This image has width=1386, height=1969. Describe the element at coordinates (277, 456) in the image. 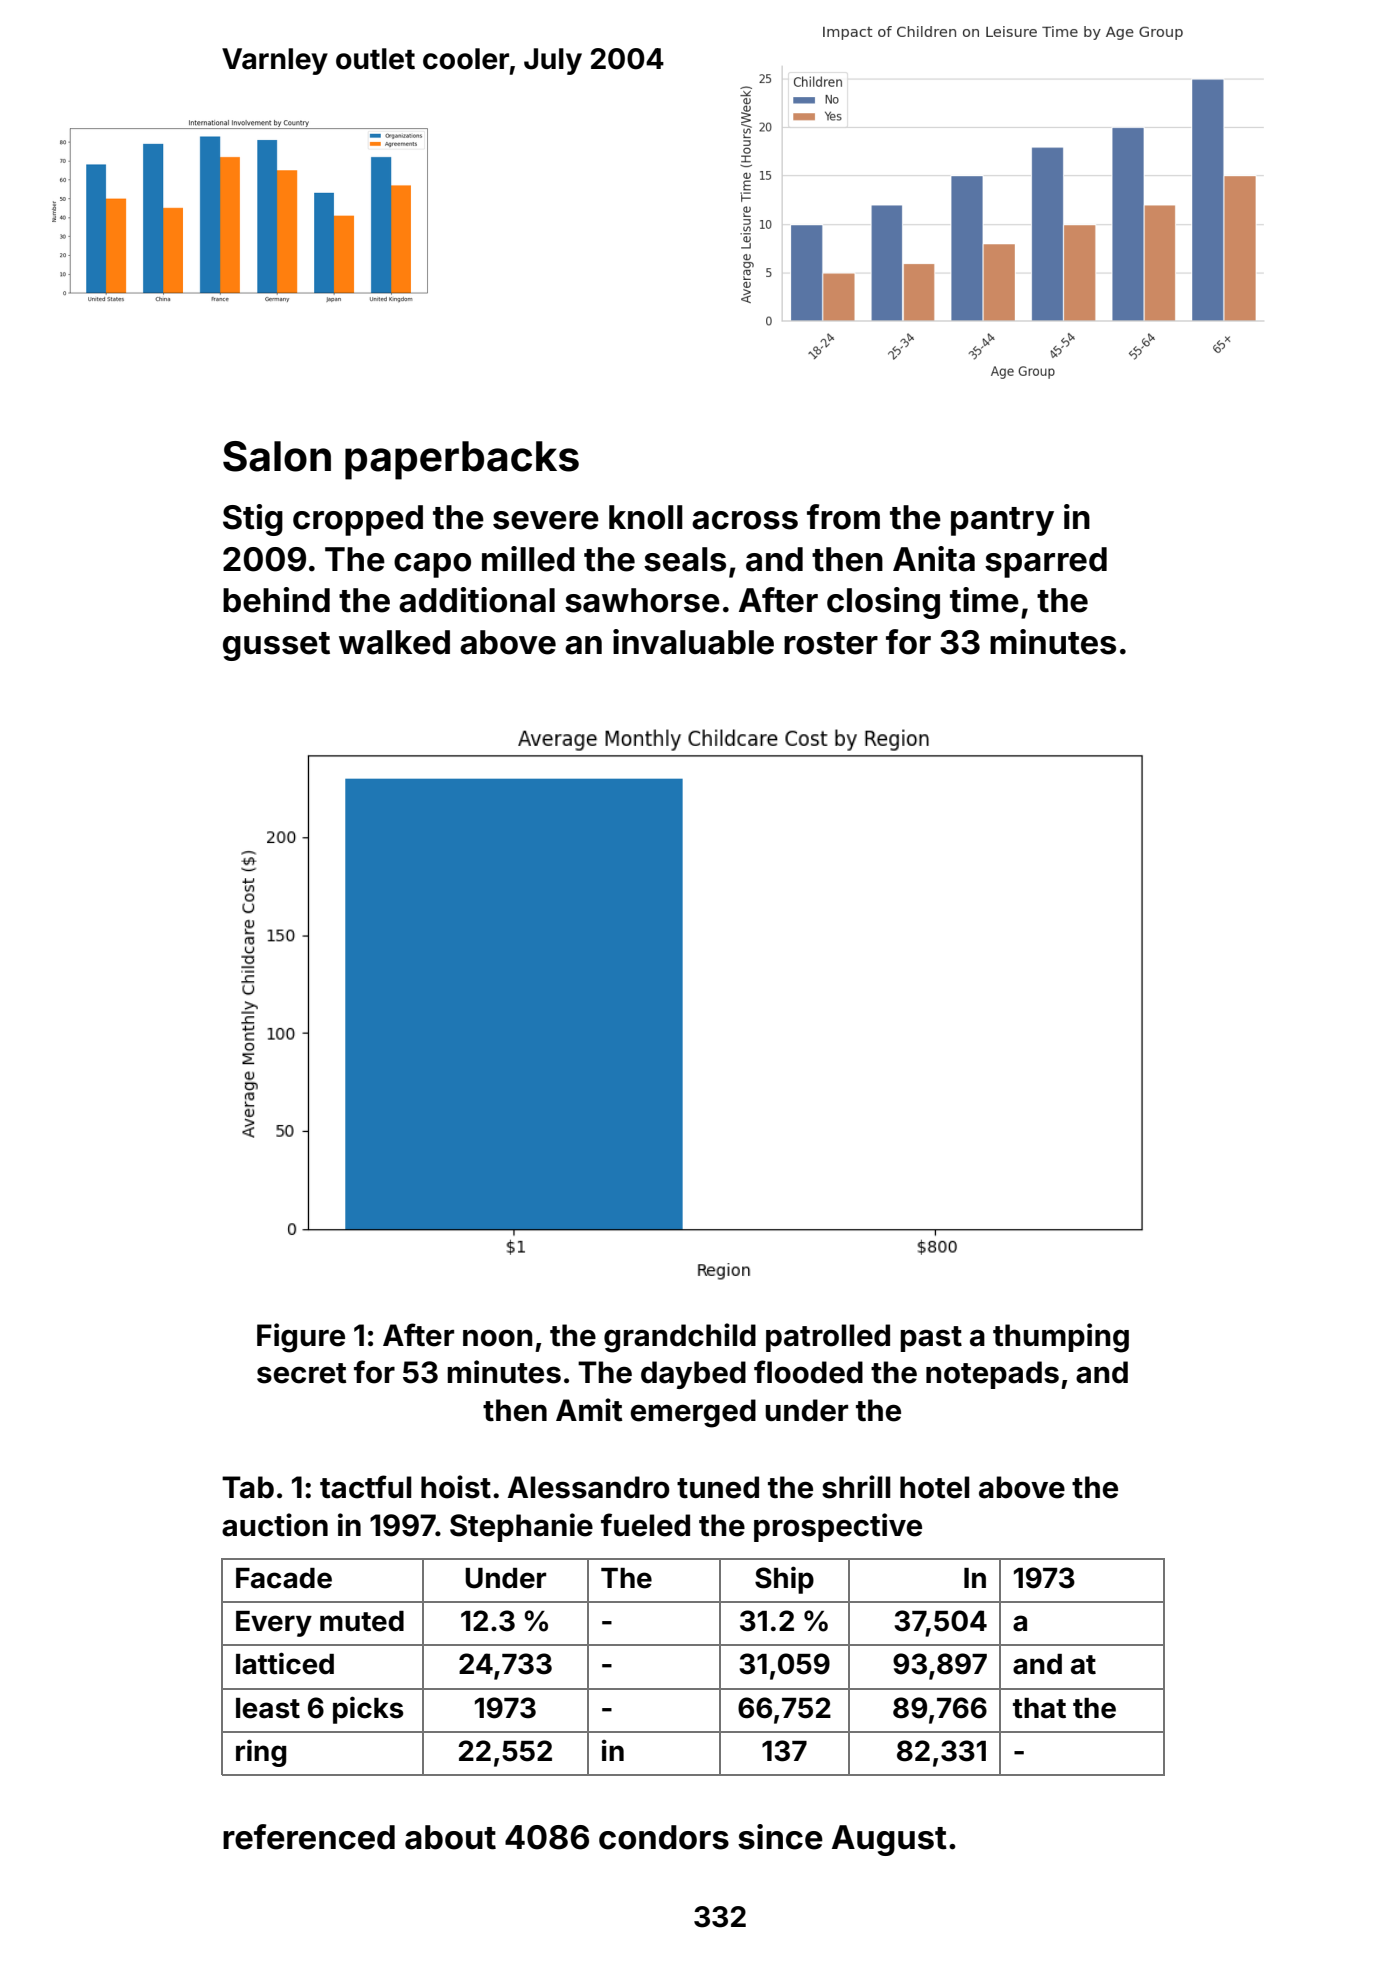

I see `Salon` at that location.
